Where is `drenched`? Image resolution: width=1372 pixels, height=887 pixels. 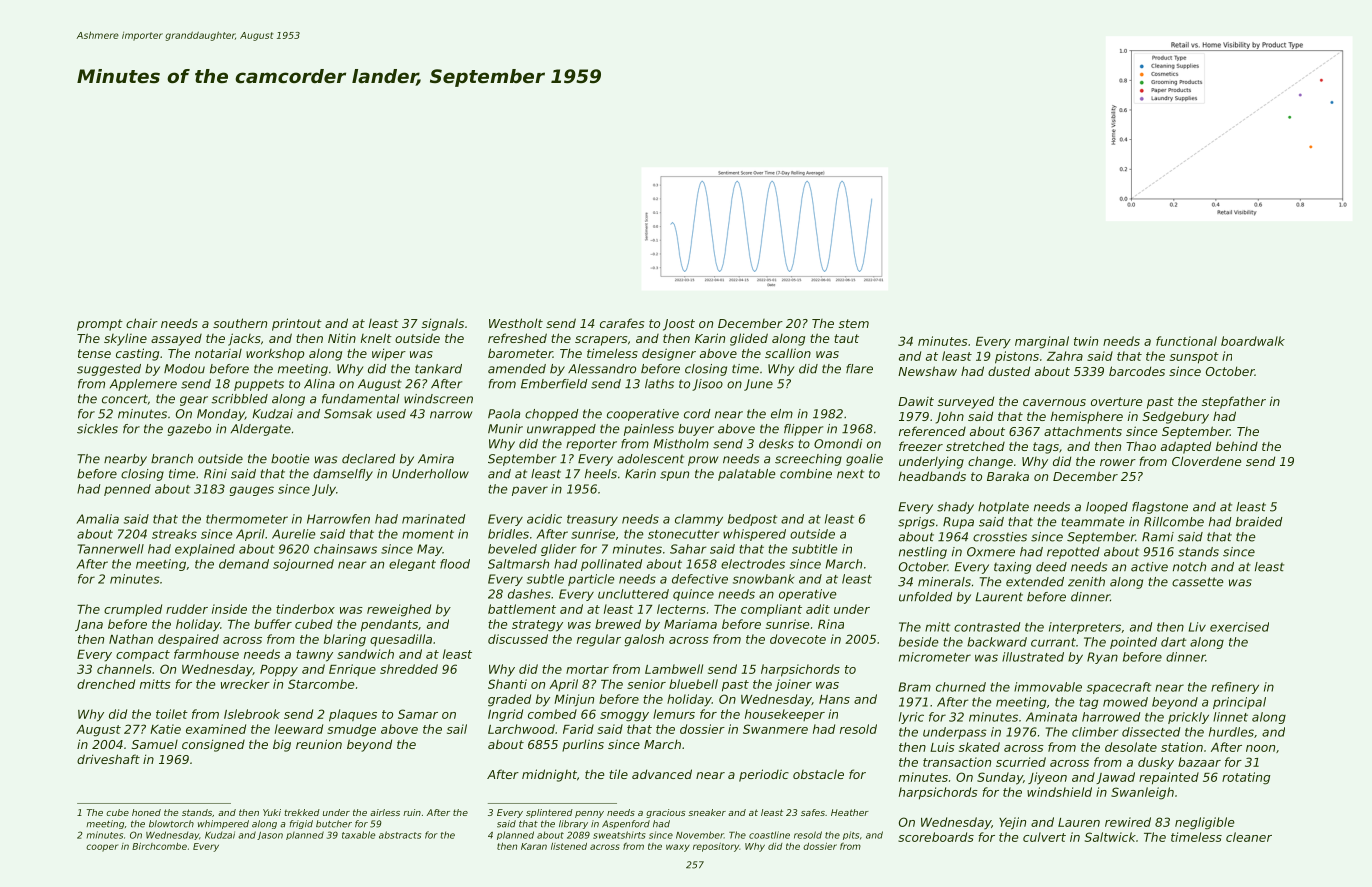
drenched is located at coordinates (106, 684).
